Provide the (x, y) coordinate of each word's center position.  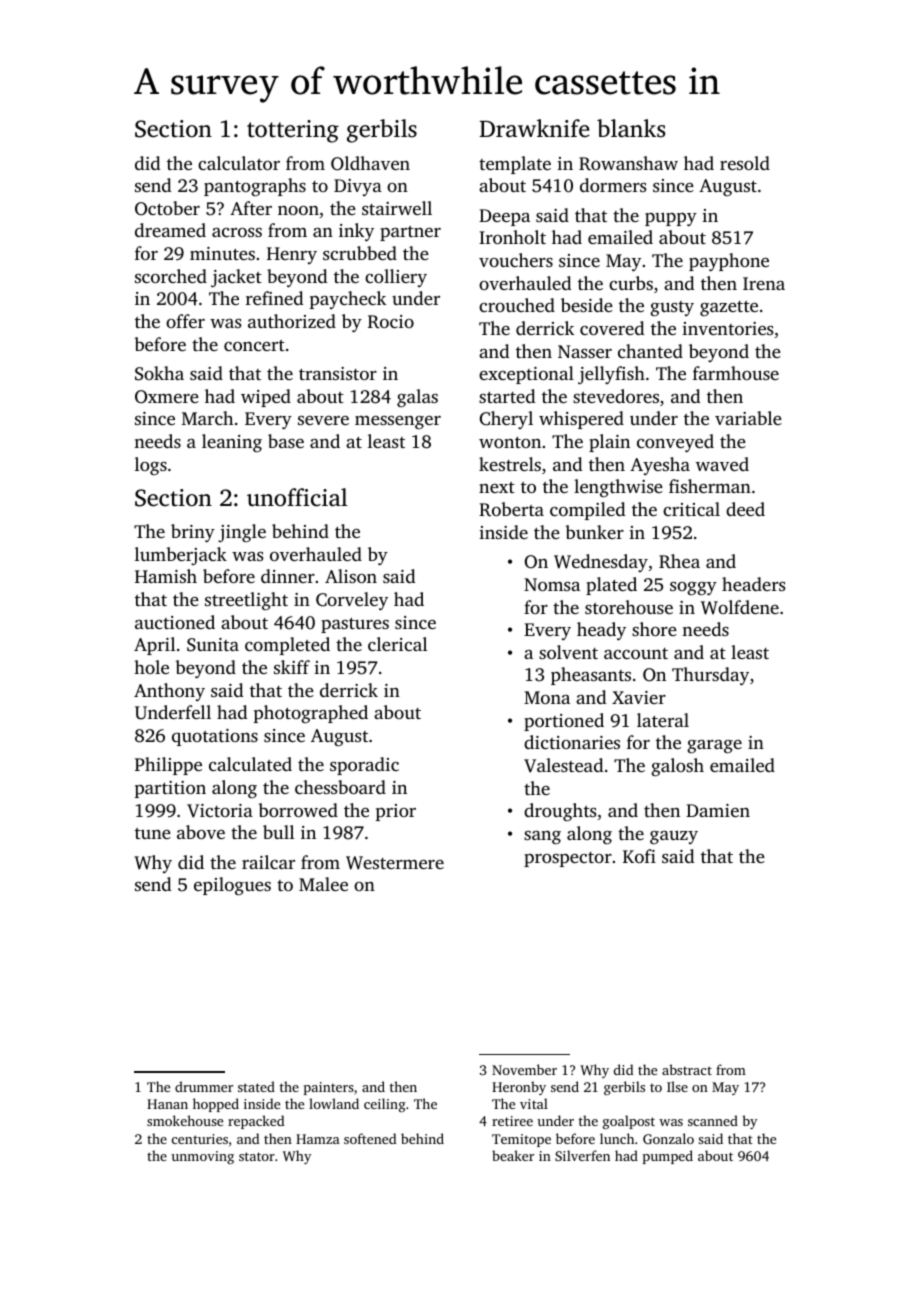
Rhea (679, 561)
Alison (351, 576)
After (251, 208)
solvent (568, 652)
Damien (718, 810)
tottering (293, 131)
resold (745, 163)
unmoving (202, 1157)
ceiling (385, 1105)
